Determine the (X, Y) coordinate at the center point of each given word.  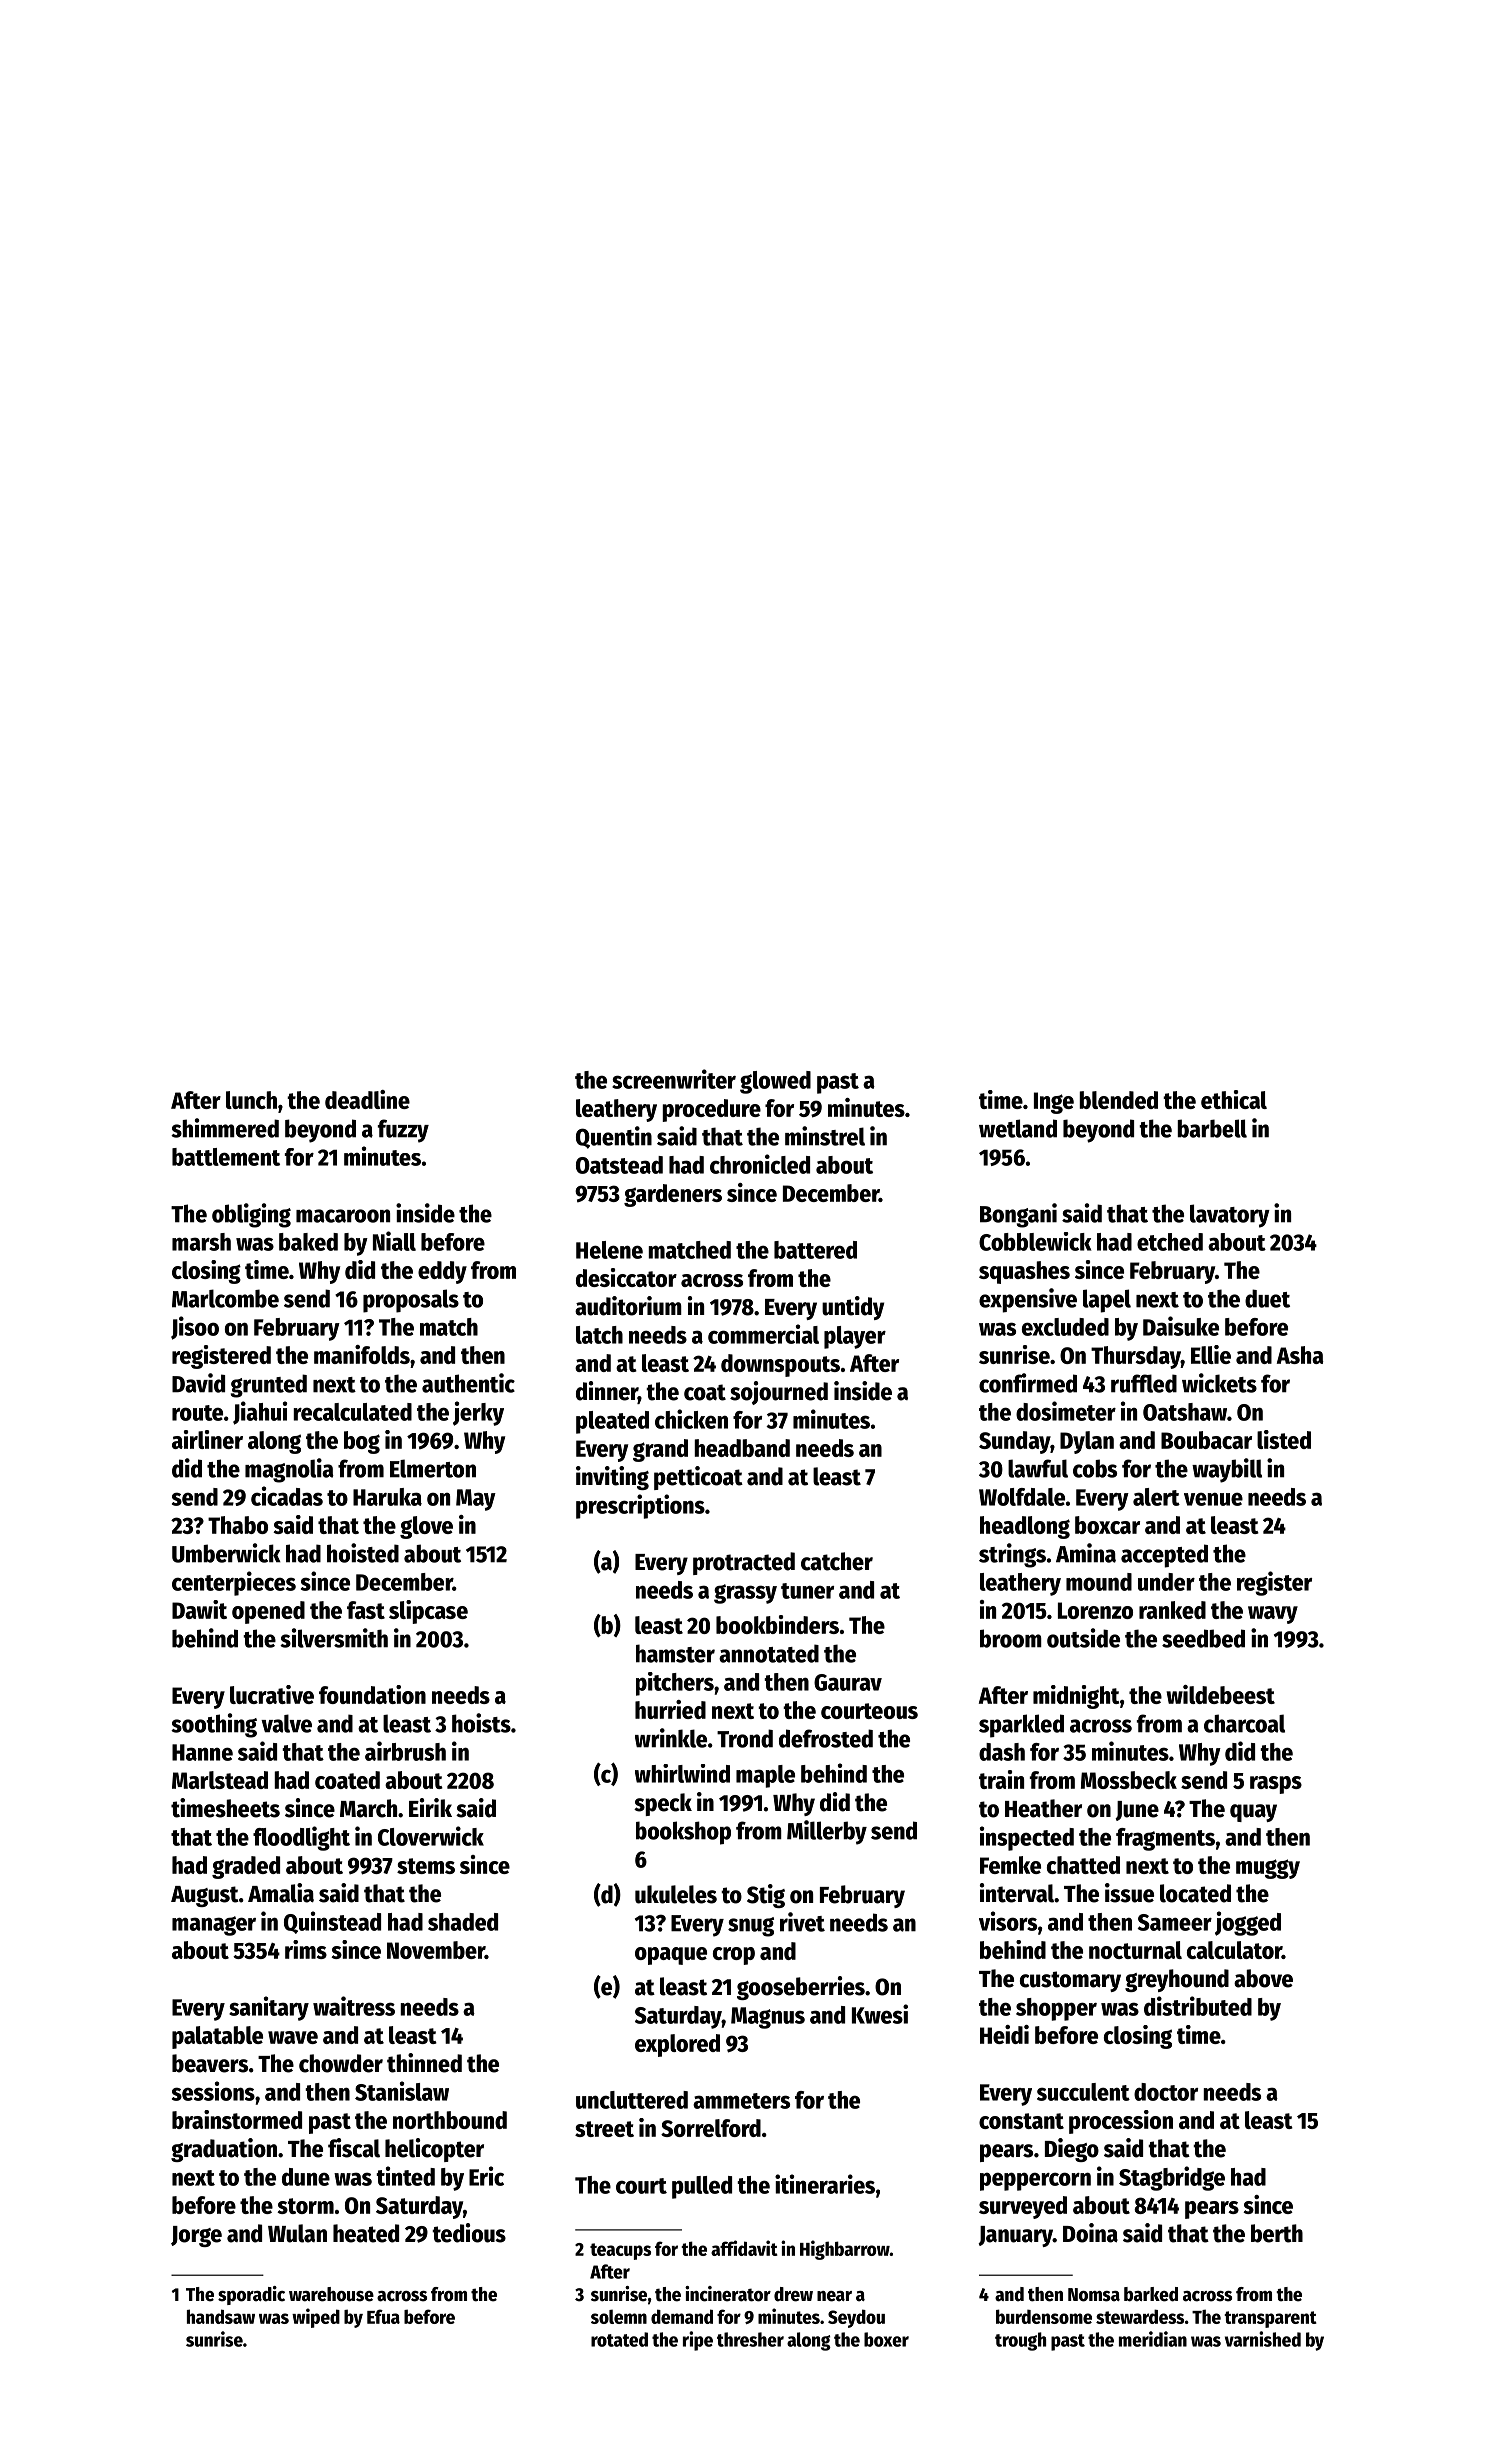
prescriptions (640, 1506)
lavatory (1230, 1216)
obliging (251, 1215)
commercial (763, 1334)
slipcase (428, 1612)
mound (1099, 1582)
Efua (383, 2316)
